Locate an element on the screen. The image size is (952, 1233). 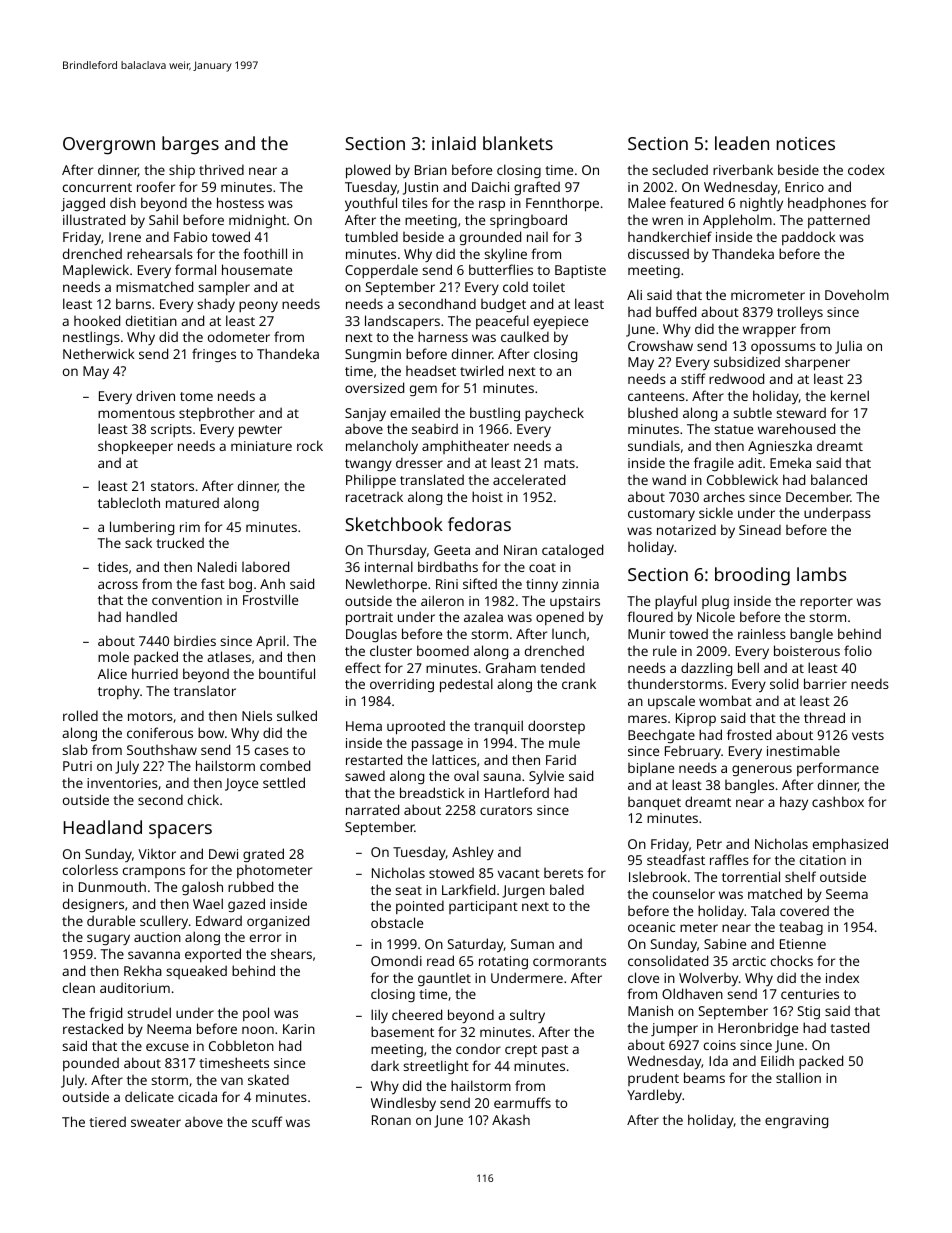
frosted is located at coordinates (749, 734).
